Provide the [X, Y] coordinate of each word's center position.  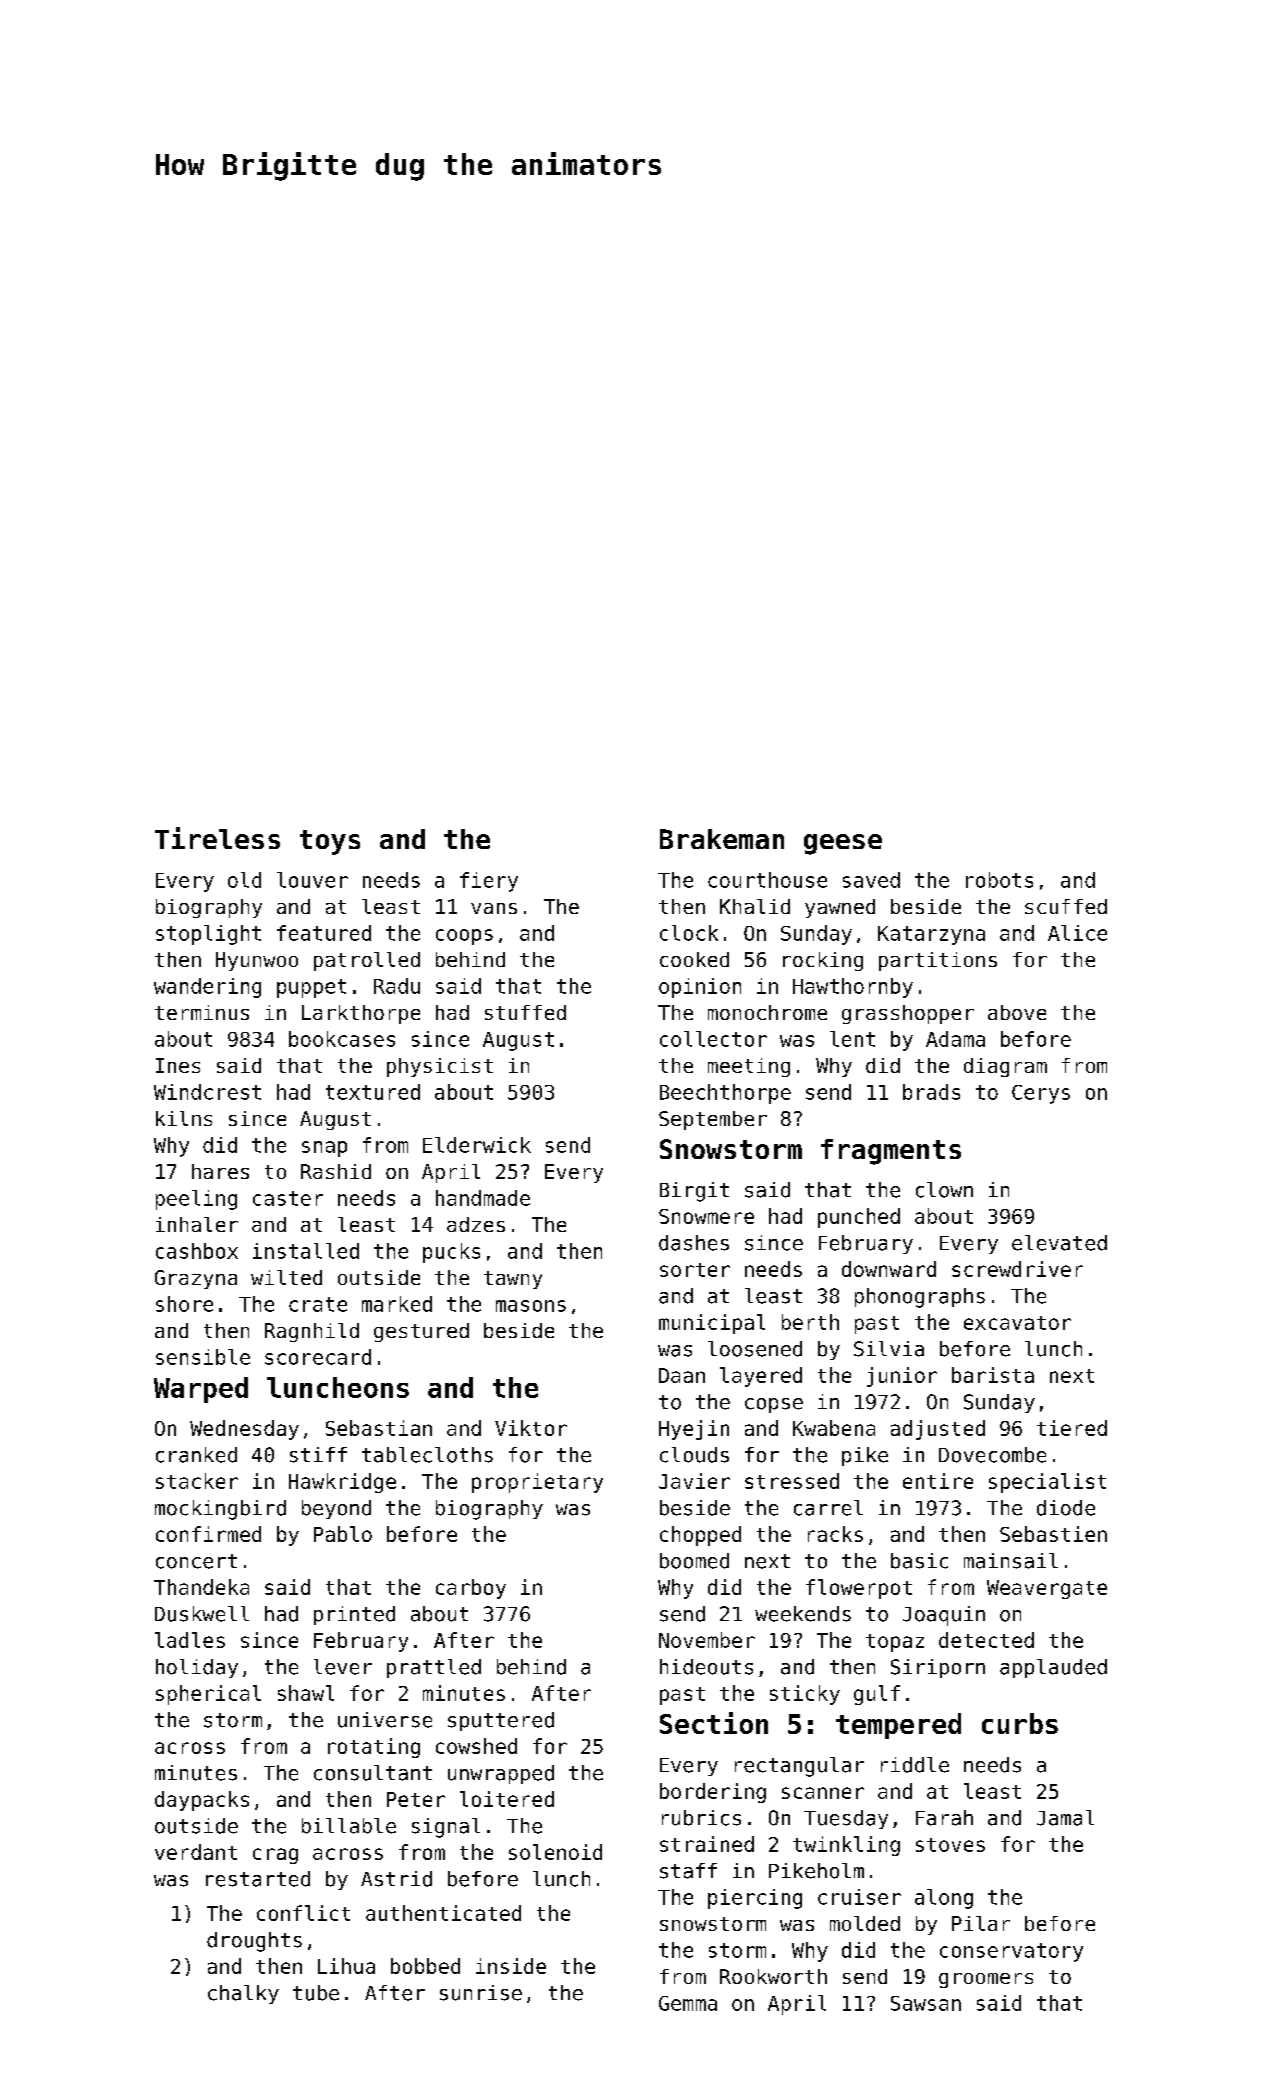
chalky [243, 1994]
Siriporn [938, 1668]
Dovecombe [992, 1455]
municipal [712, 1324]
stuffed [525, 1012]
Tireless [217, 838]
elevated [1059, 1243]
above [1017, 1012]
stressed [792, 1481]
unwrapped [501, 1774]
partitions [938, 961]
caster [288, 1198]
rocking [823, 961]
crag [275, 1856]
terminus [202, 1012]
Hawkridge [342, 1483]
